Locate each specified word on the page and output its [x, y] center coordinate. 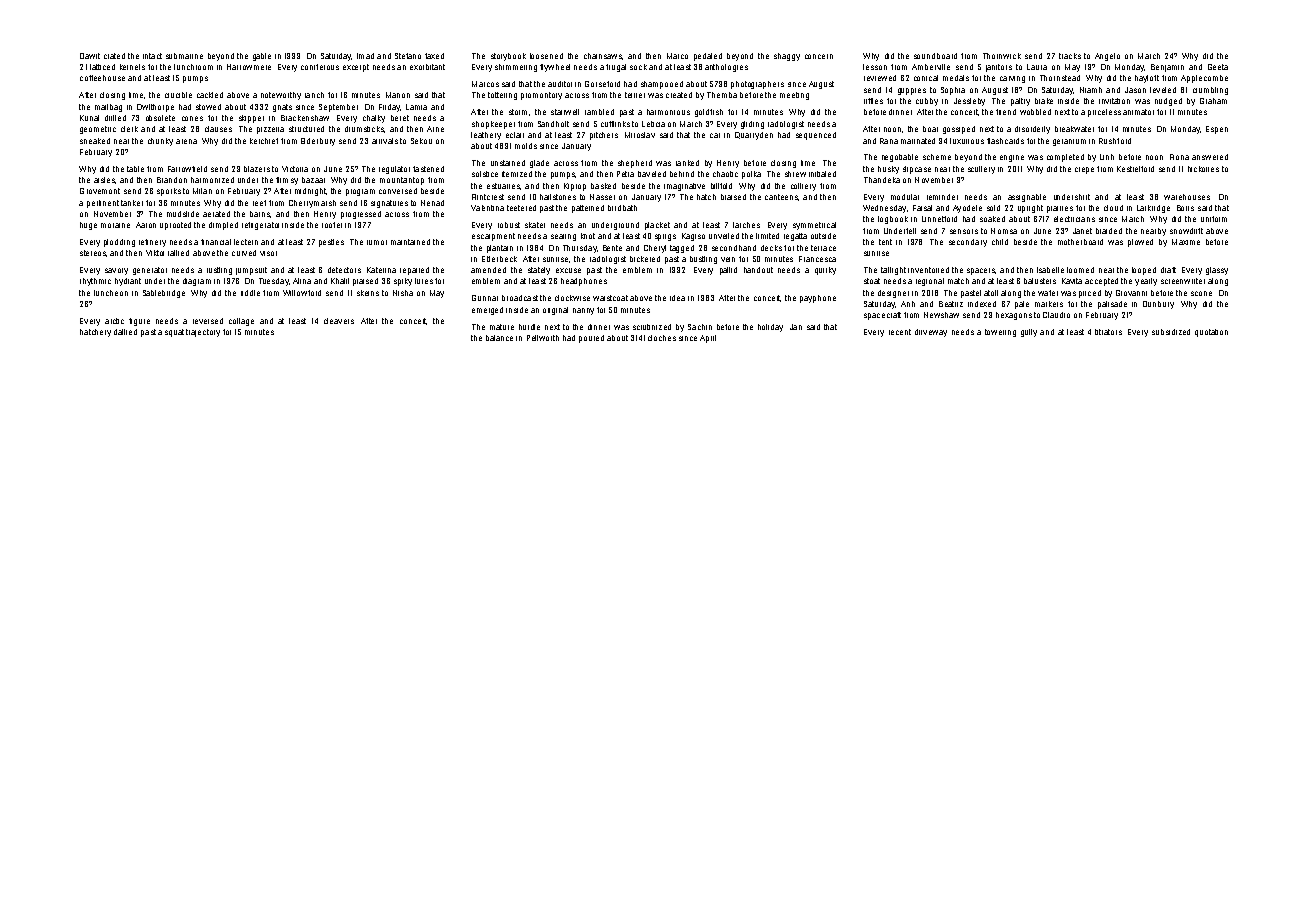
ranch [314, 95]
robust [509, 225]
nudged [1168, 102]
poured [591, 339]
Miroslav [640, 135]
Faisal [922, 208]
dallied [125, 332]
